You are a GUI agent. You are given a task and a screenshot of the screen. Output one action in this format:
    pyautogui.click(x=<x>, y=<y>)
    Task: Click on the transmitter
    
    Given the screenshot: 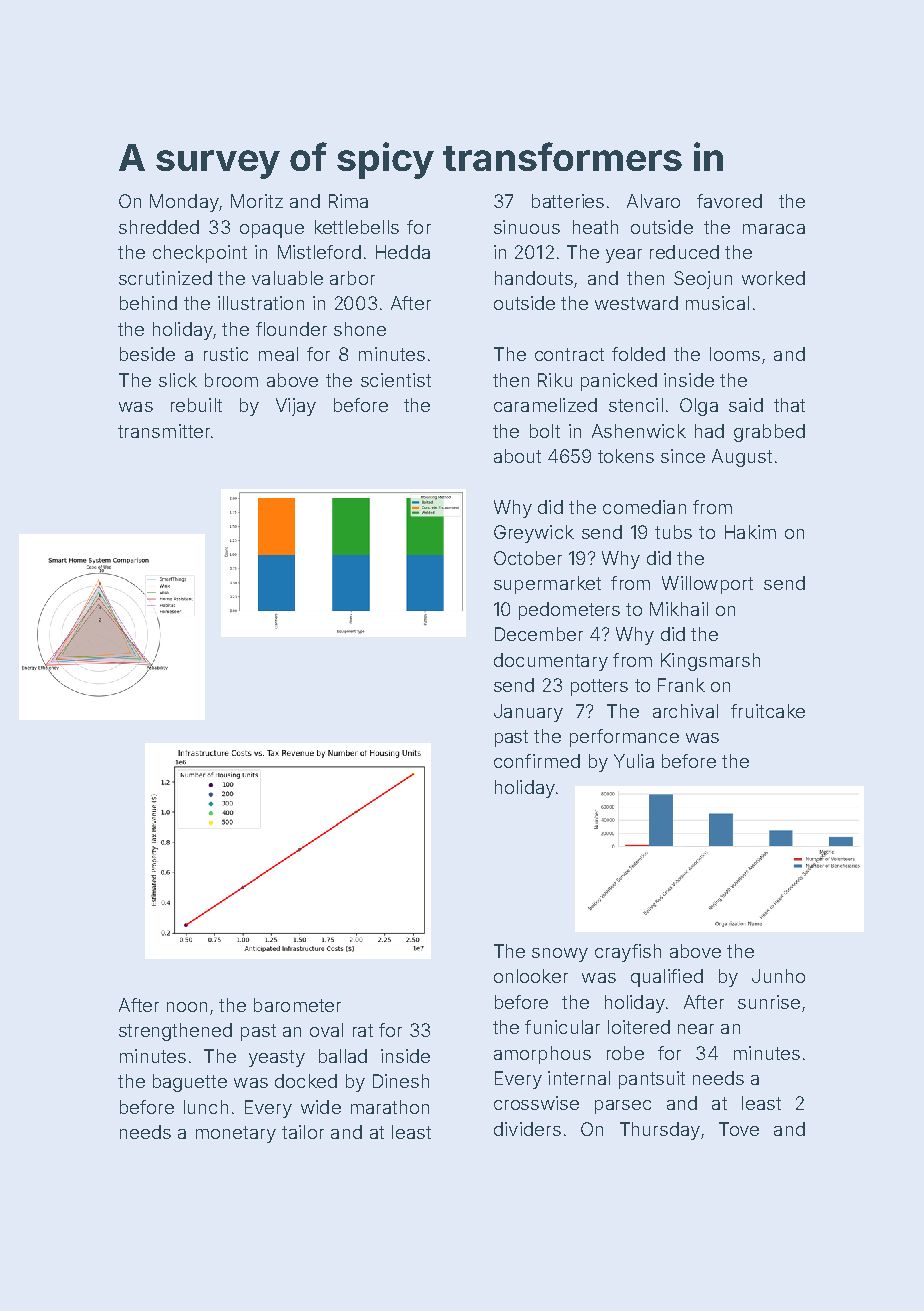 What is the action you would take?
    pyautogui.click(x=164, y=431)
